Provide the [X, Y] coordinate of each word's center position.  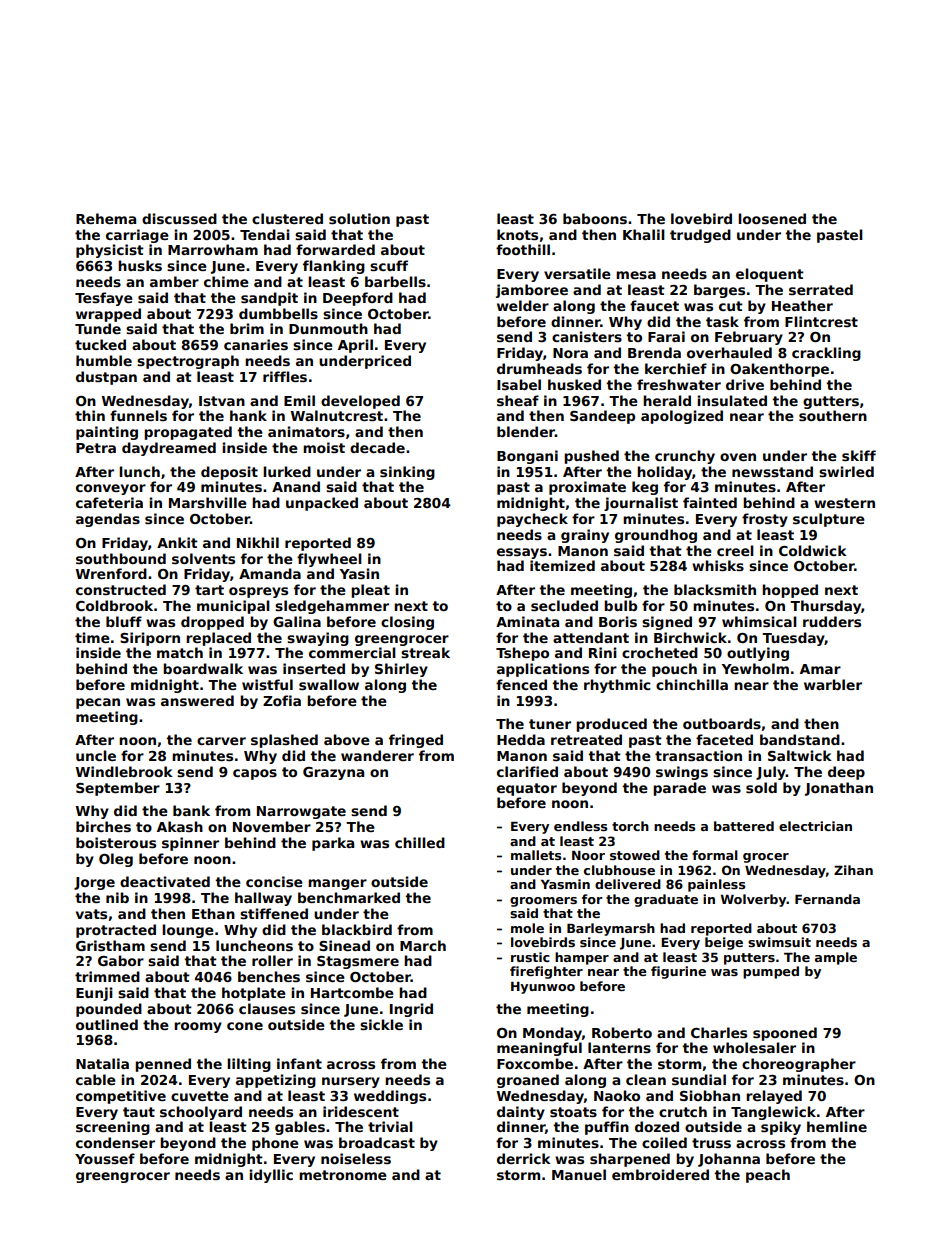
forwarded [335, 249]
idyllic [271, 1176]
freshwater [679, 384]
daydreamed [169, 449]
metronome [343, 1175]
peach [768, 1176]
